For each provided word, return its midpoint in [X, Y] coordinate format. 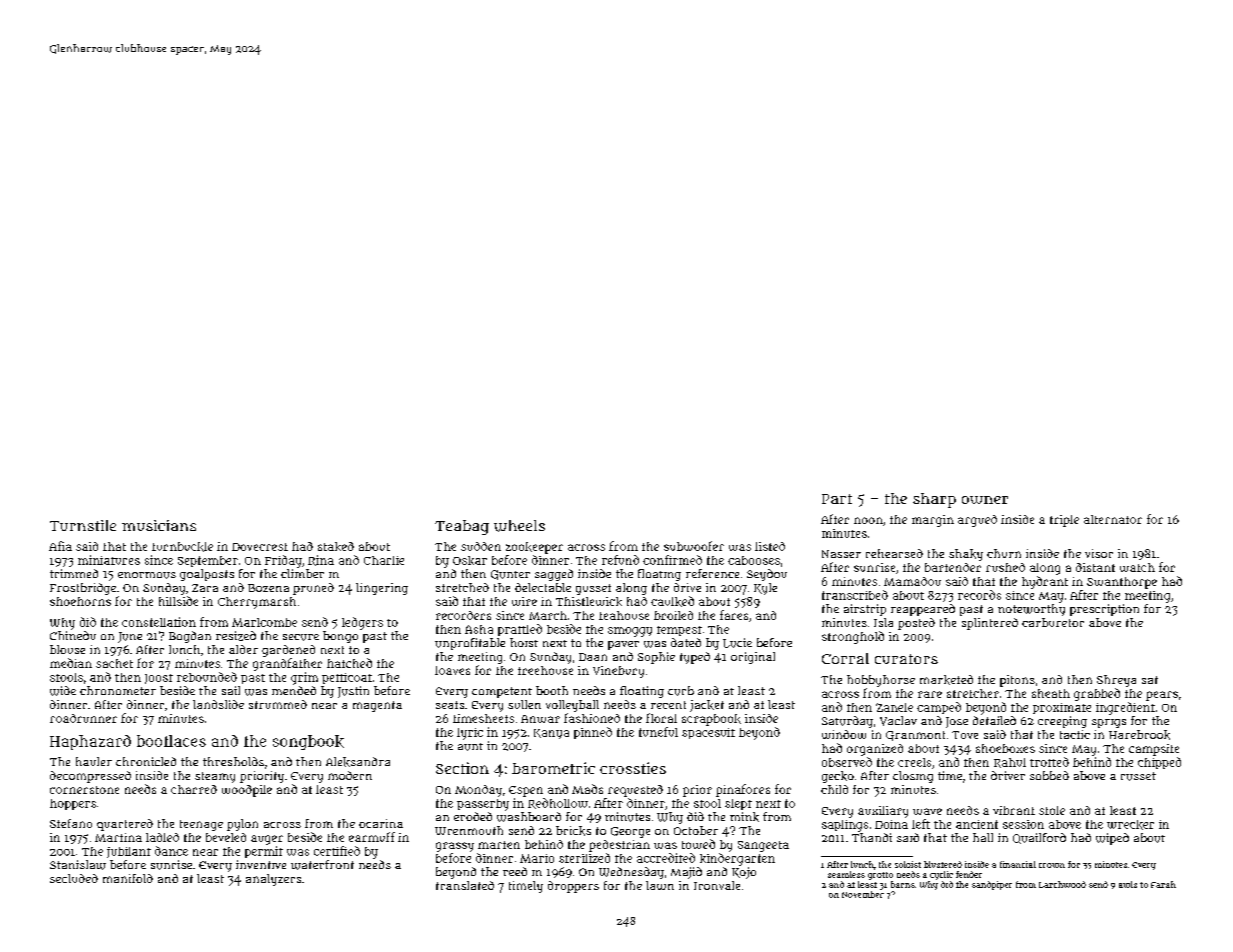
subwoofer [694, 546]
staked [336, 546]
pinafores [743, 790]
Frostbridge [83, 589]
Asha [479, 629]
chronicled [146, 761]
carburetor [1053, 622]
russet [1138, 776]
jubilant [129, 852]
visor [1099, 553]
